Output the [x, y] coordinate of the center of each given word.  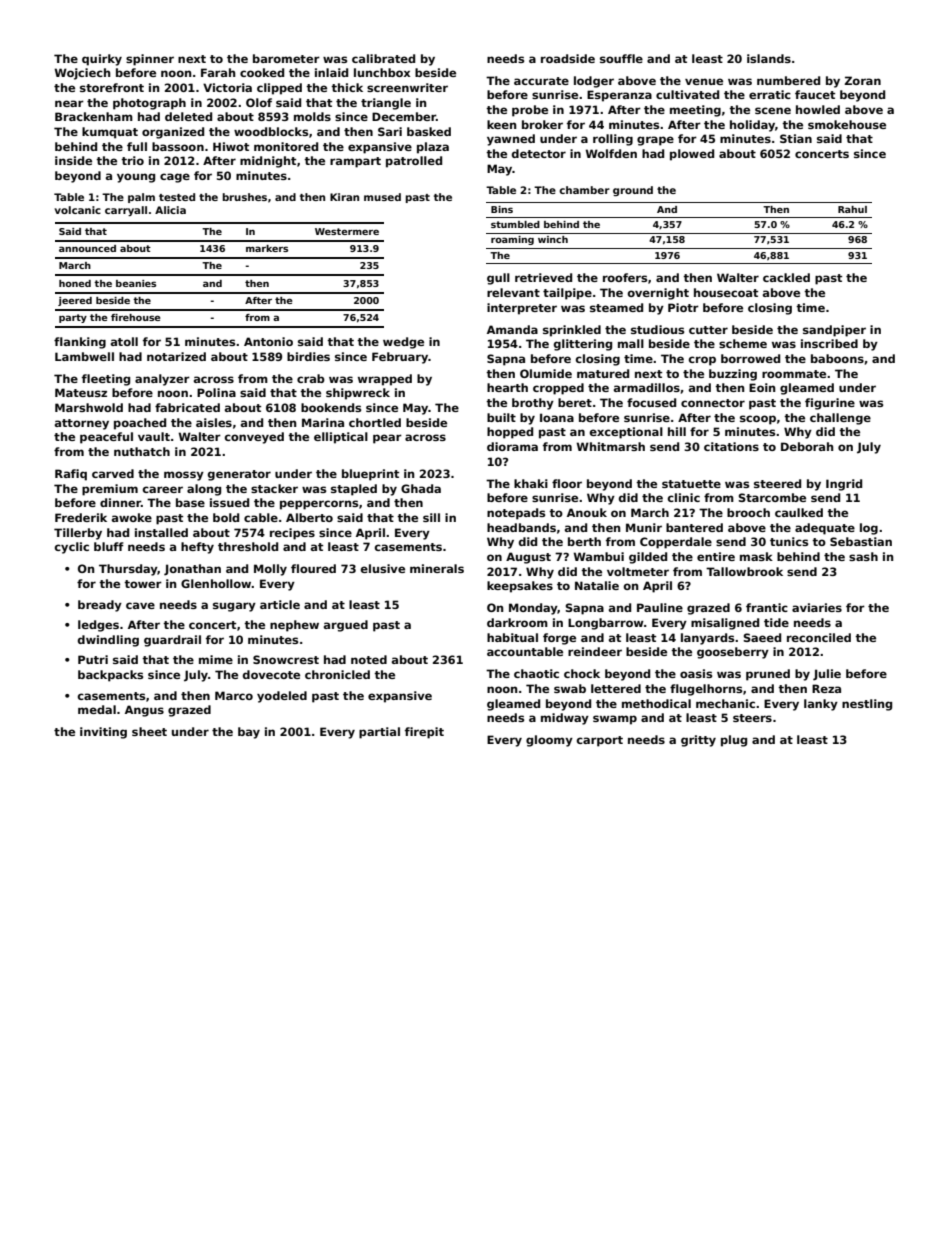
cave [140, 605]
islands [769, 58]
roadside [568, 58]
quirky [102, 60]
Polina [216, 392]
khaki [531, 483]
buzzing [733, 375]
